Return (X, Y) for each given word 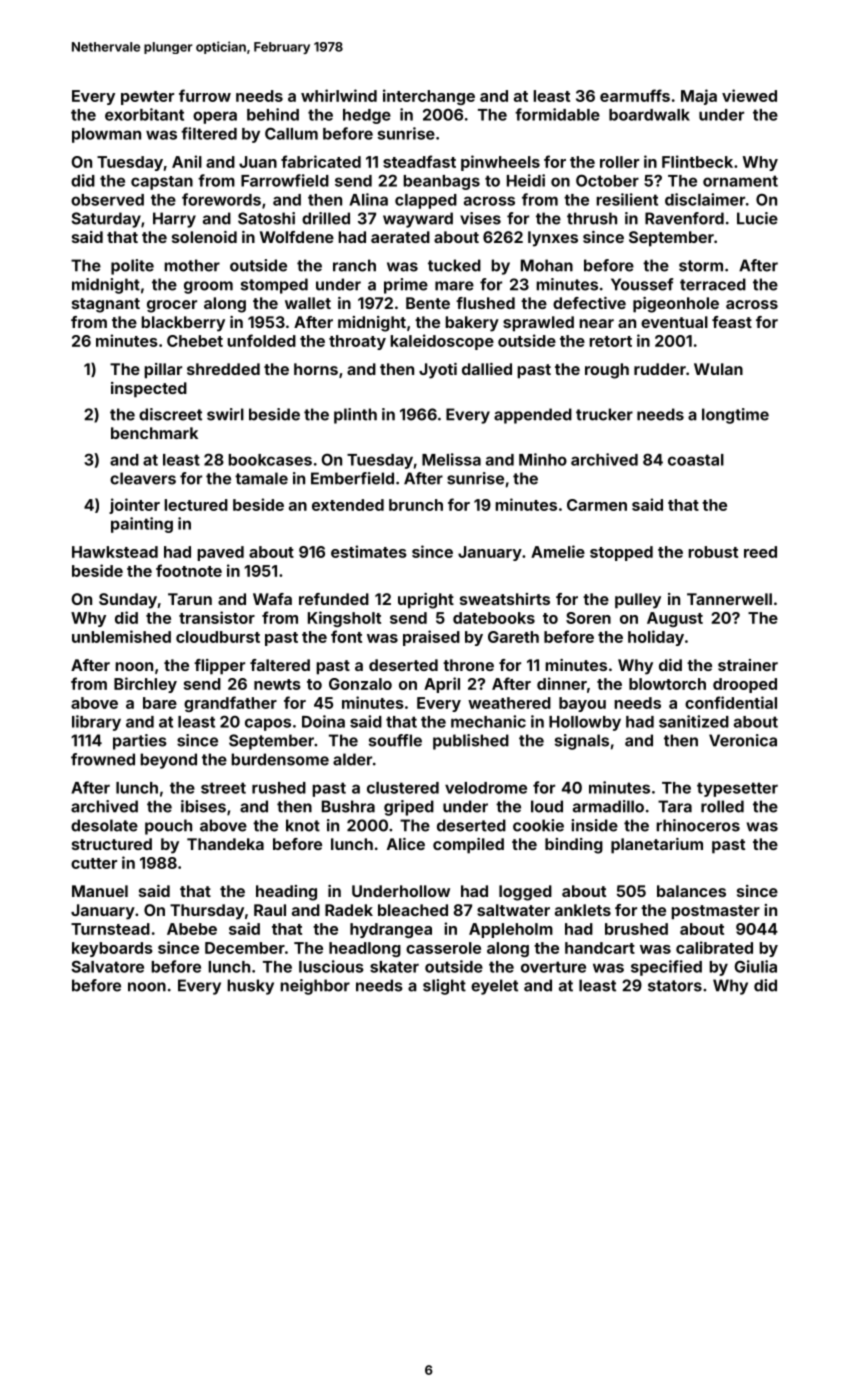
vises (480, 218)
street (223, 788)
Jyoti (438, 371)
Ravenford (684, 218)
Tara (675, 806)
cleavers (143, 478)
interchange (429, 97)
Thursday (207, 912)
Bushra (348, 806)
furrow (205, 95)
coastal (696, 460)
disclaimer (705, 199)
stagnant (106, 305)
